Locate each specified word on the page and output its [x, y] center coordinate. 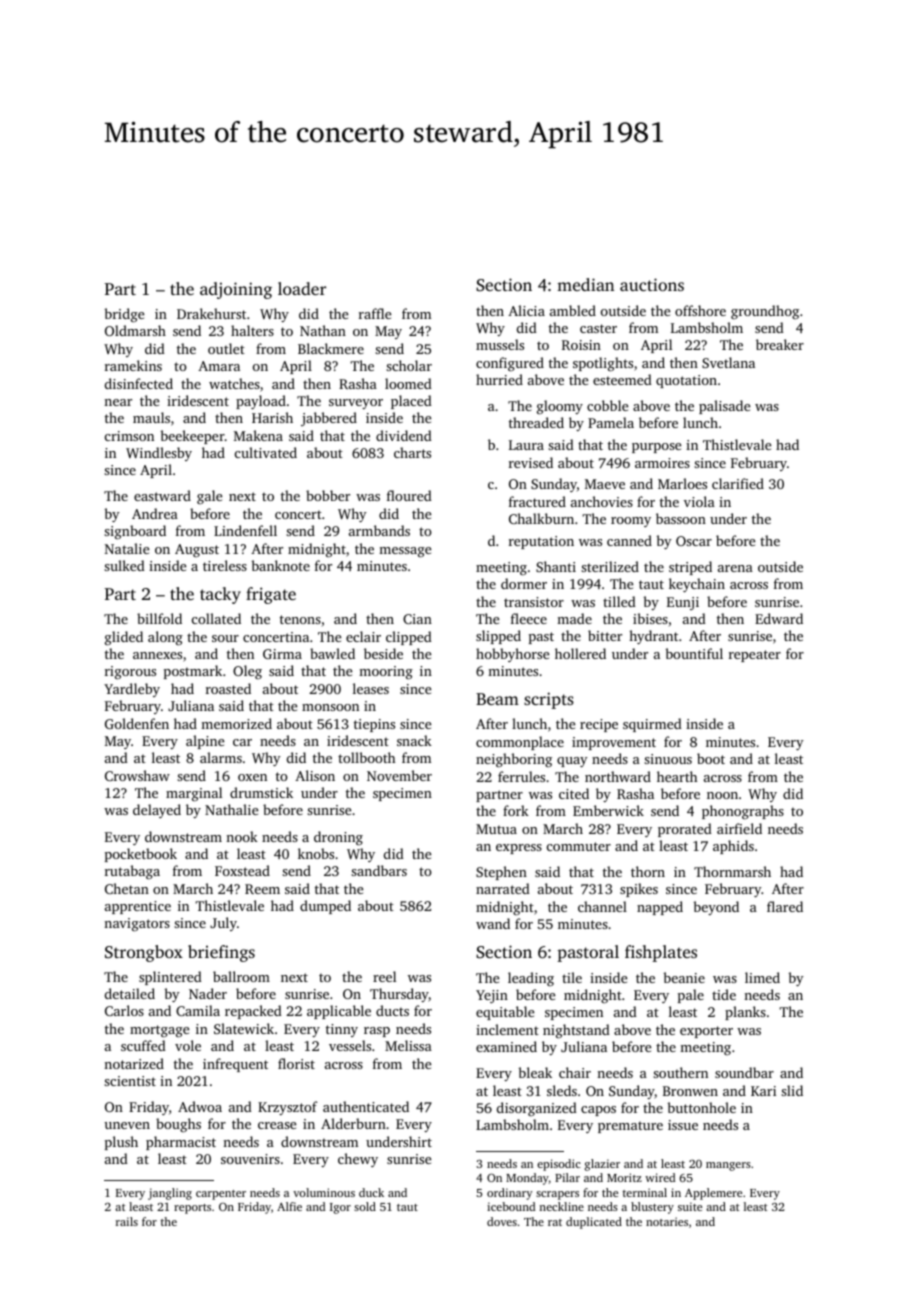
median [585, 284]
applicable [339, 1012]
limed [762, 977]
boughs [178, 1125]
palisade [724, 407]
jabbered [329, 419]
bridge [124, 315]
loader [302, 288]
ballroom [241, 976]
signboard [135, 532]
